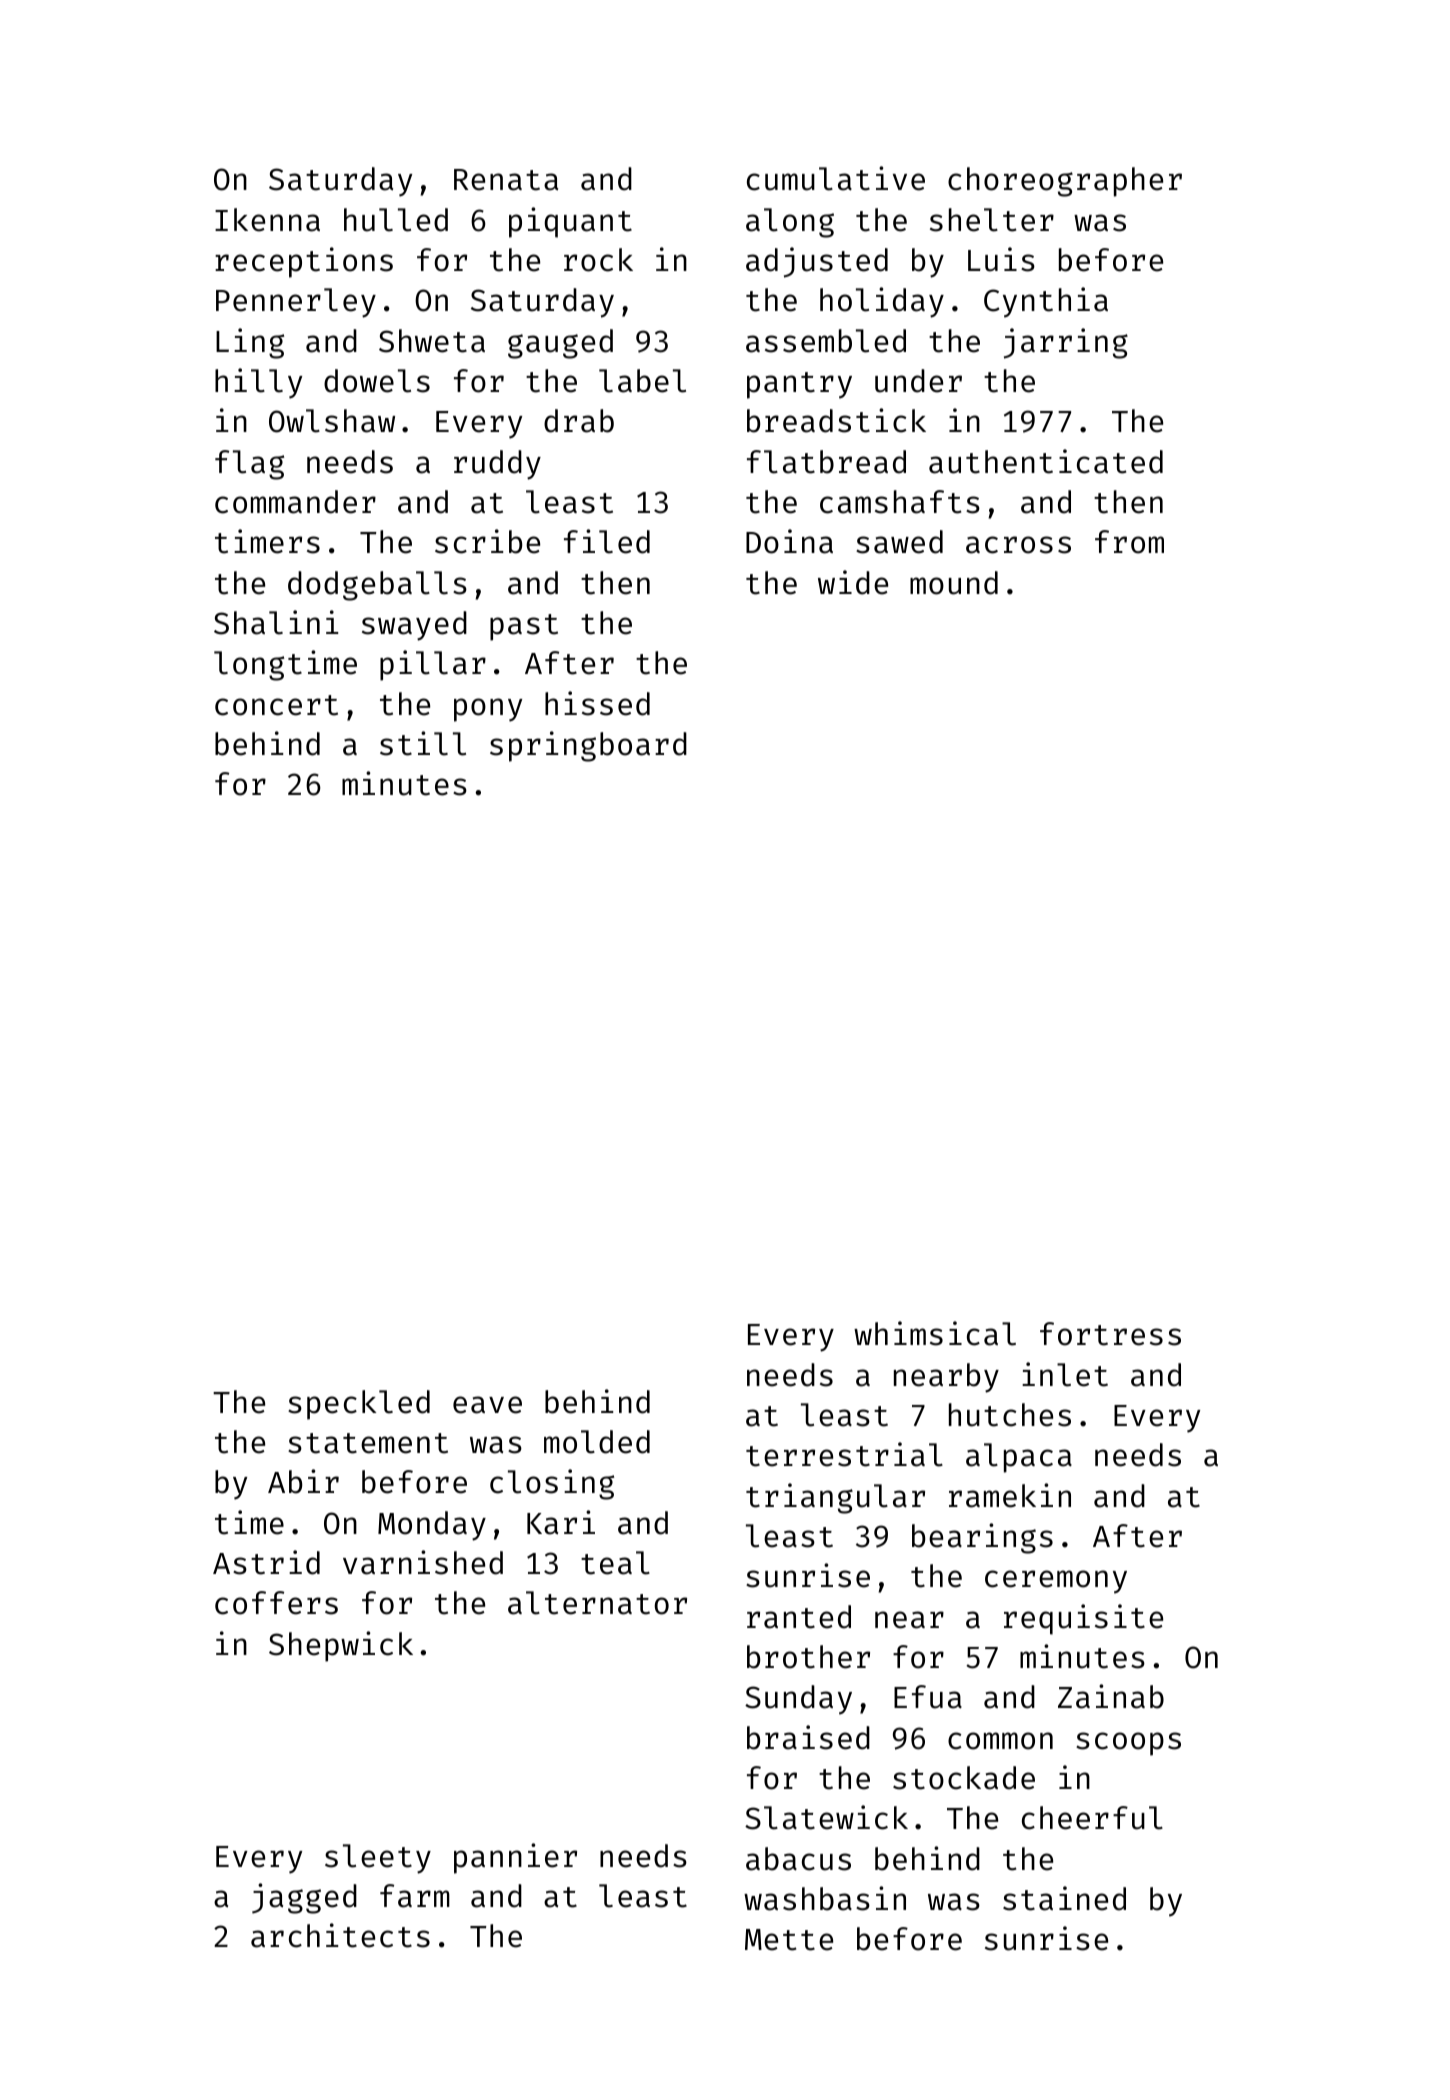 Image resolution: width=1450 pixels, height=2100 pixels. I want to click on mound, so click(954, 583).
